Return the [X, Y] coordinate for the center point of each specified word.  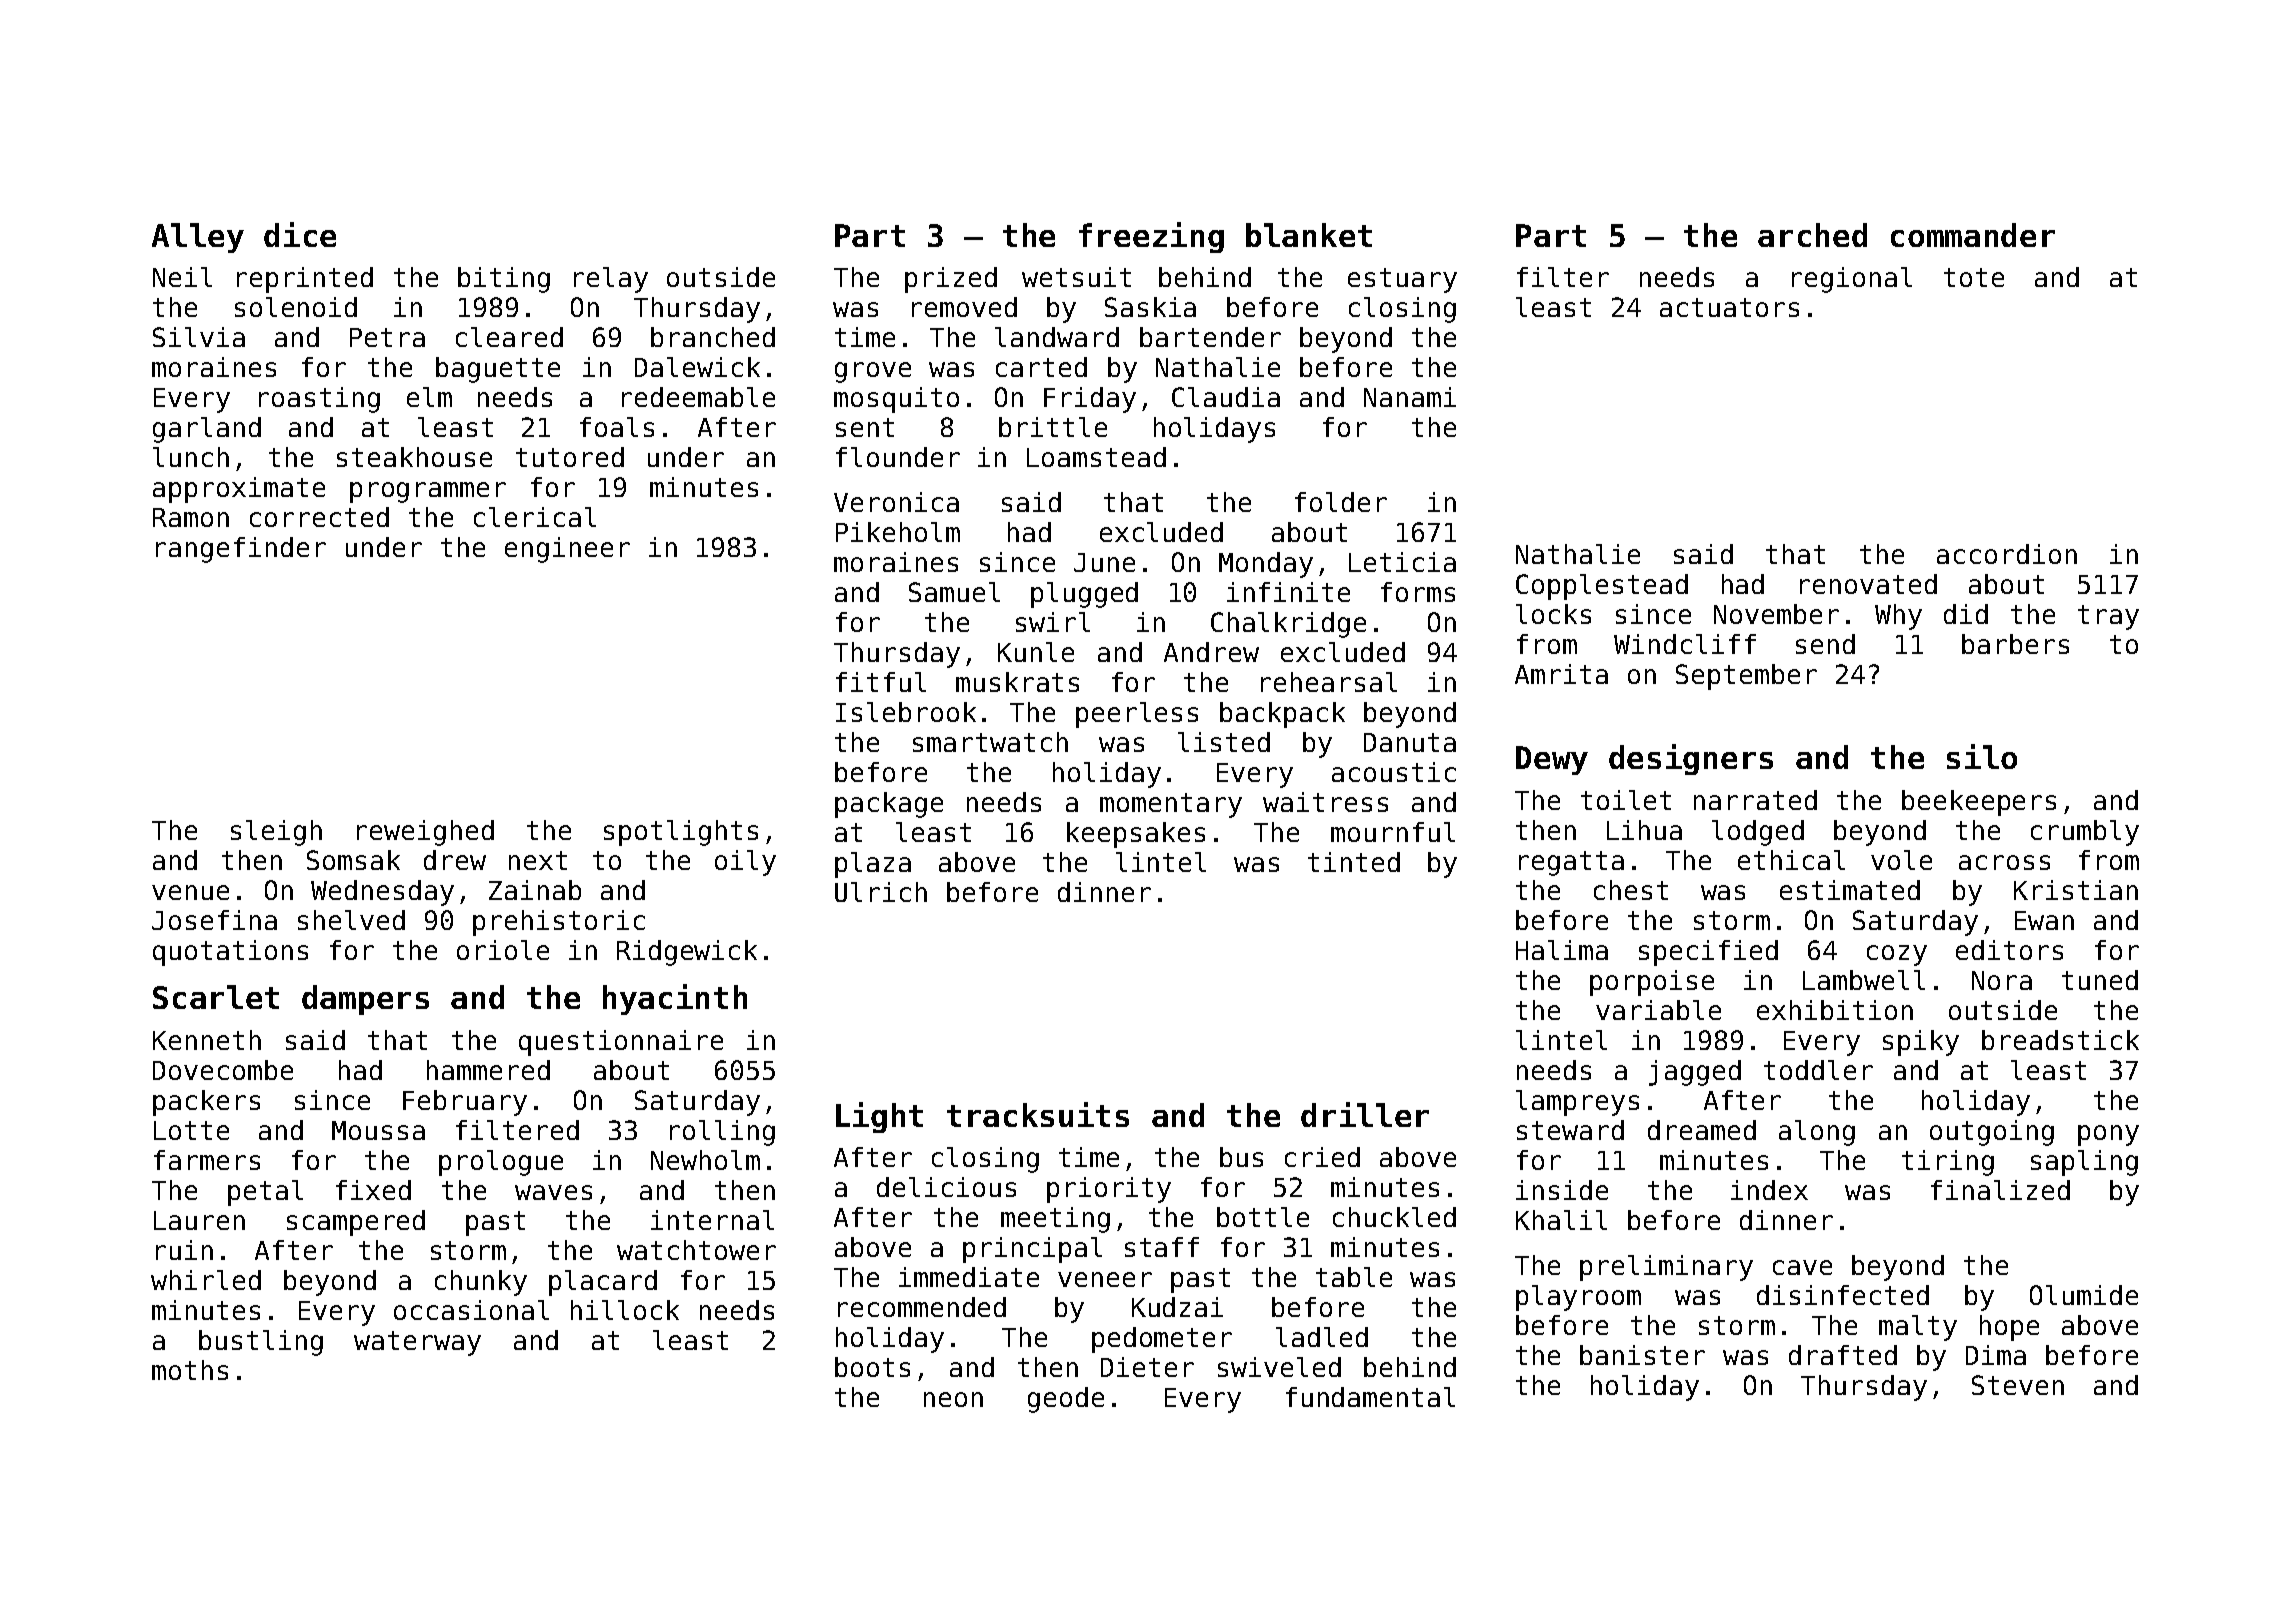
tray [2108, 617]
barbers [2015, 644]
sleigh [276, 833]
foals [617, 427]
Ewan [2044, 920]
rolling [722, 1133]
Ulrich [881, 892]
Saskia [1150, 307]
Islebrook [906, 712]
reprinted [305, 280]
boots [872, 1367]
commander [1973, 235]
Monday [1266, 565]
